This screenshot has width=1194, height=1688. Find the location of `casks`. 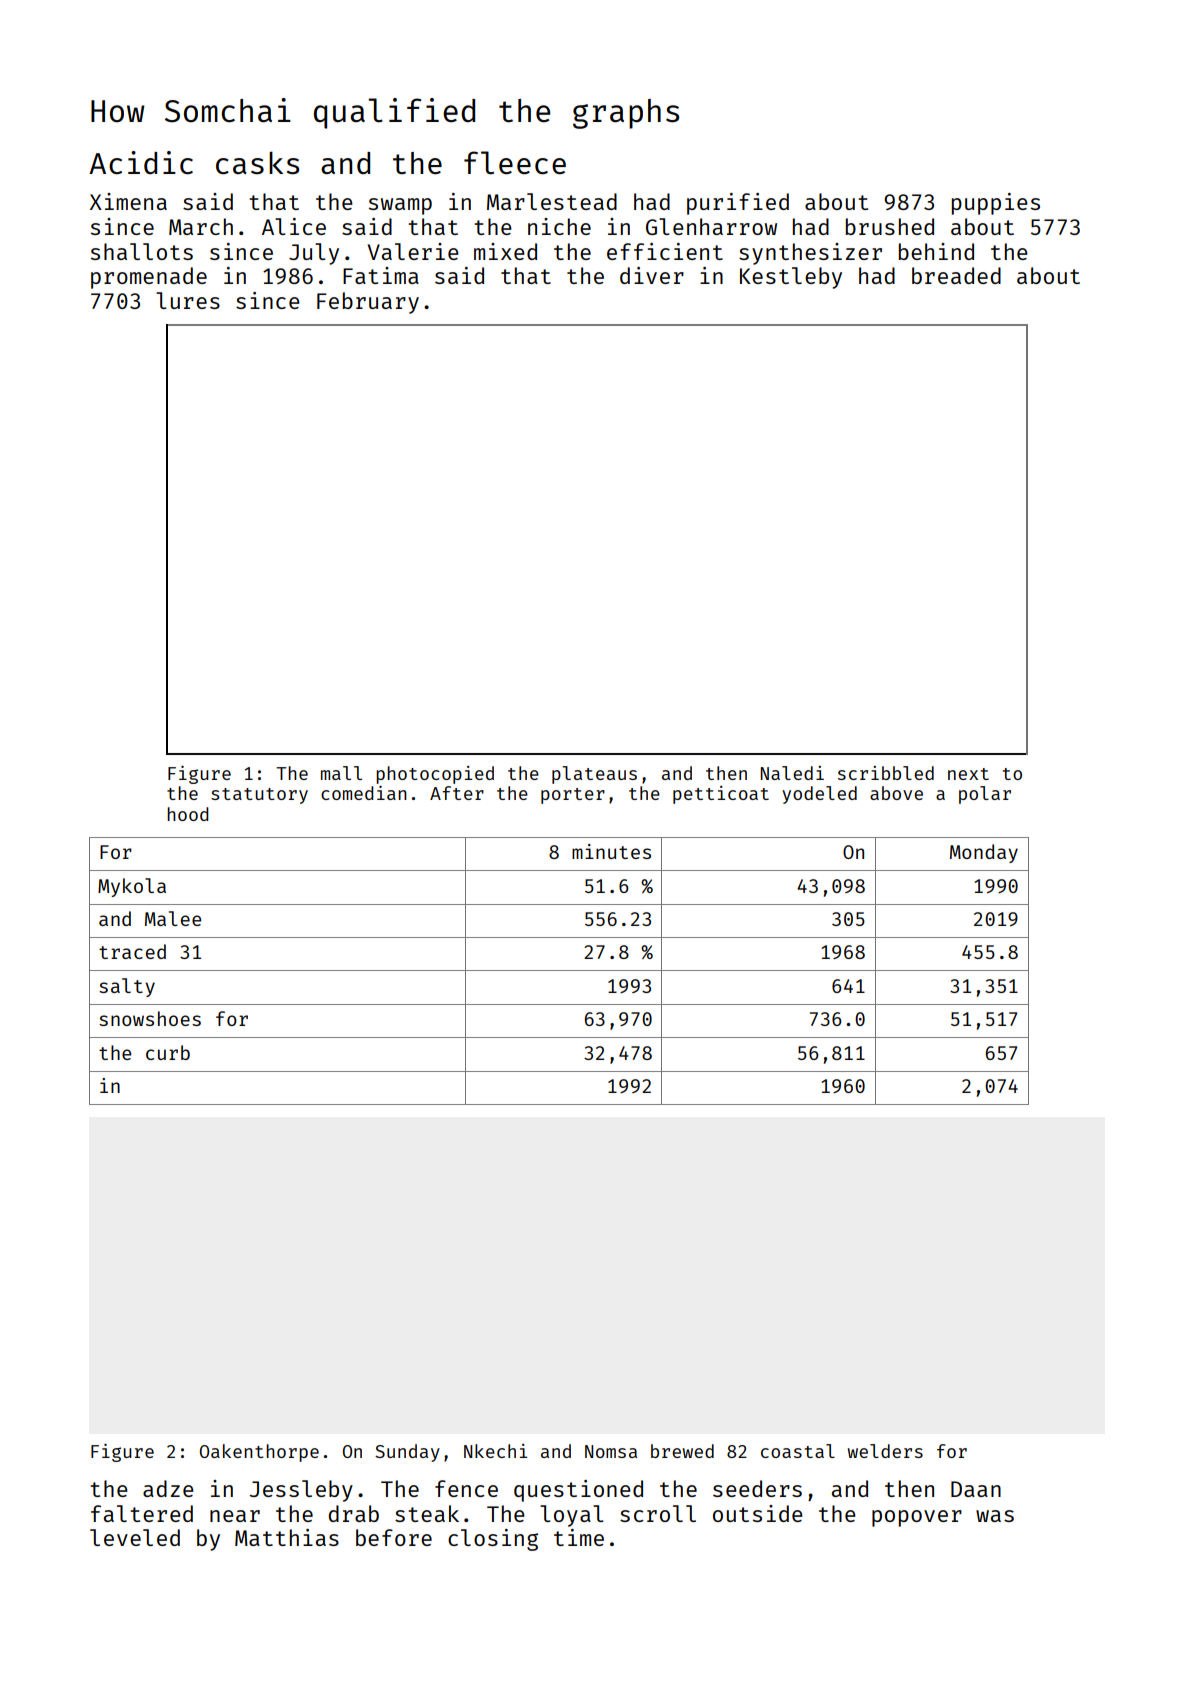

casks is located at coordinates (257, 162).
